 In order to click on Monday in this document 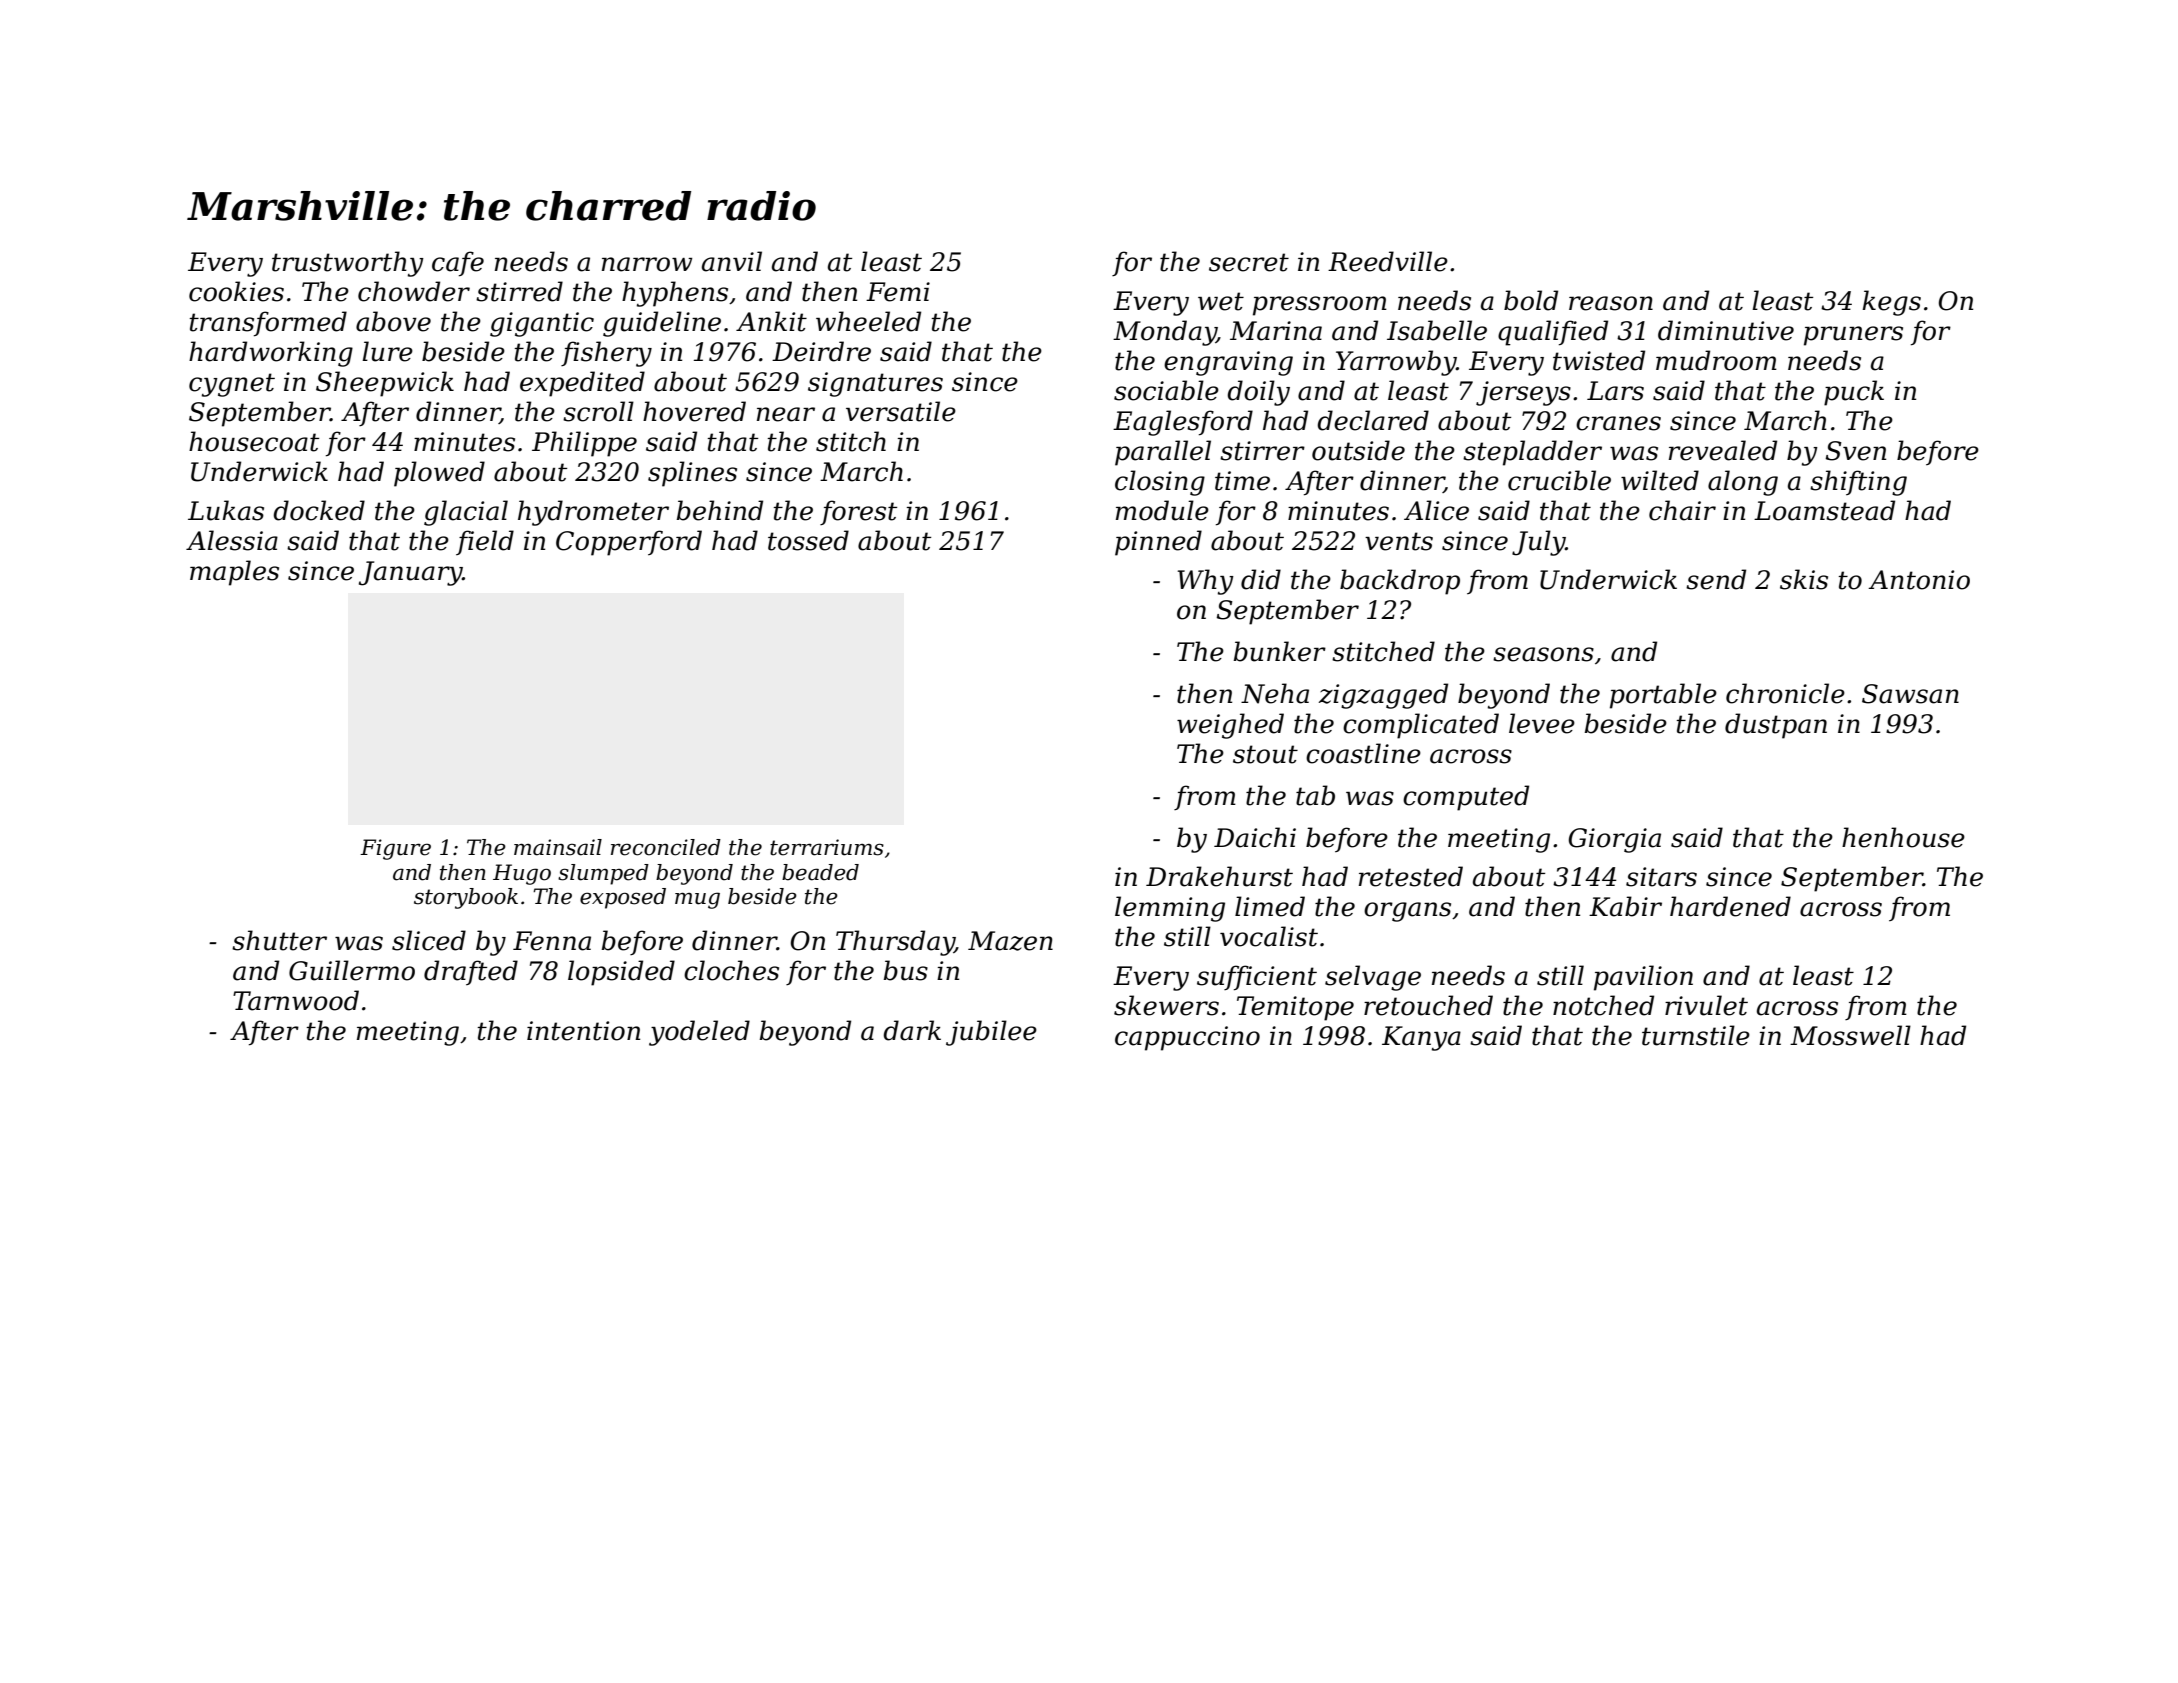, I will do `click(1164, 333)`.
